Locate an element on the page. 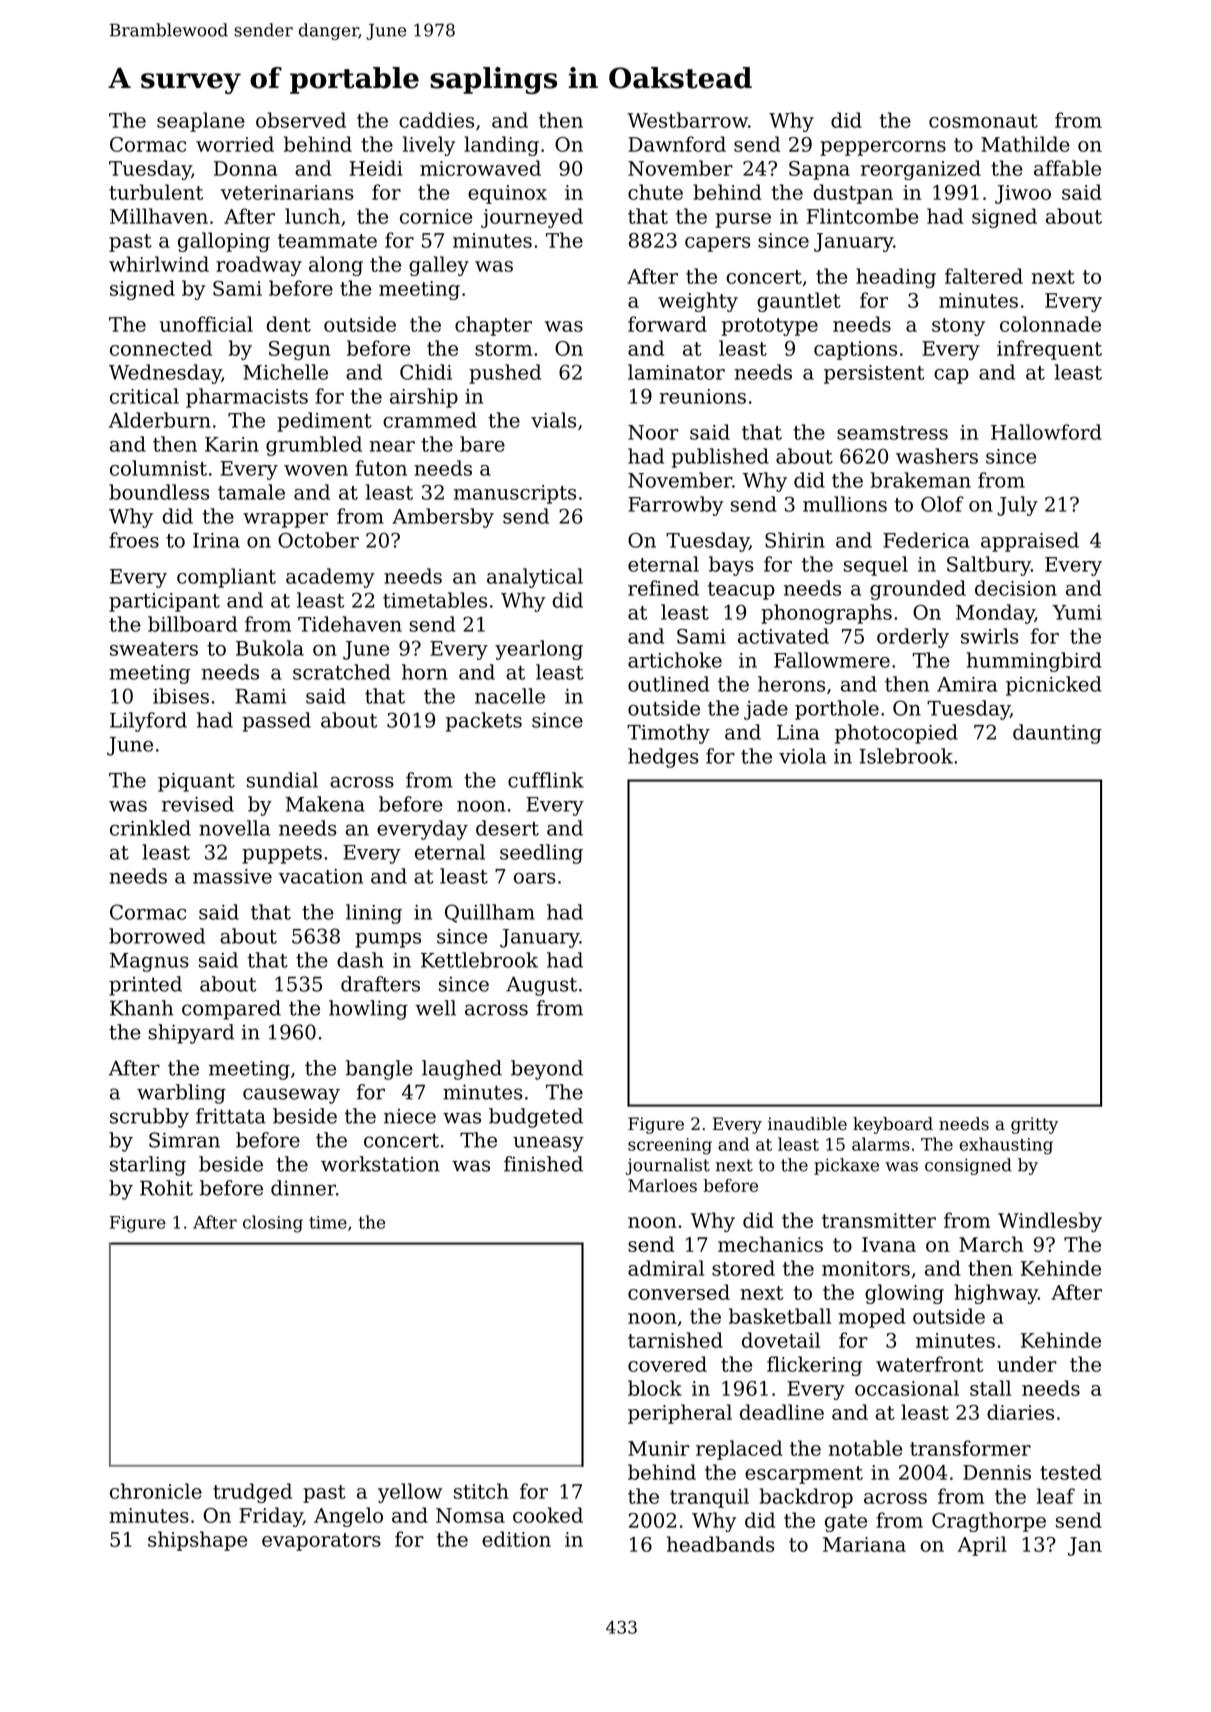 The height and width of the document is (1712, 1211). teammate is located at coordinates (327, 241).
